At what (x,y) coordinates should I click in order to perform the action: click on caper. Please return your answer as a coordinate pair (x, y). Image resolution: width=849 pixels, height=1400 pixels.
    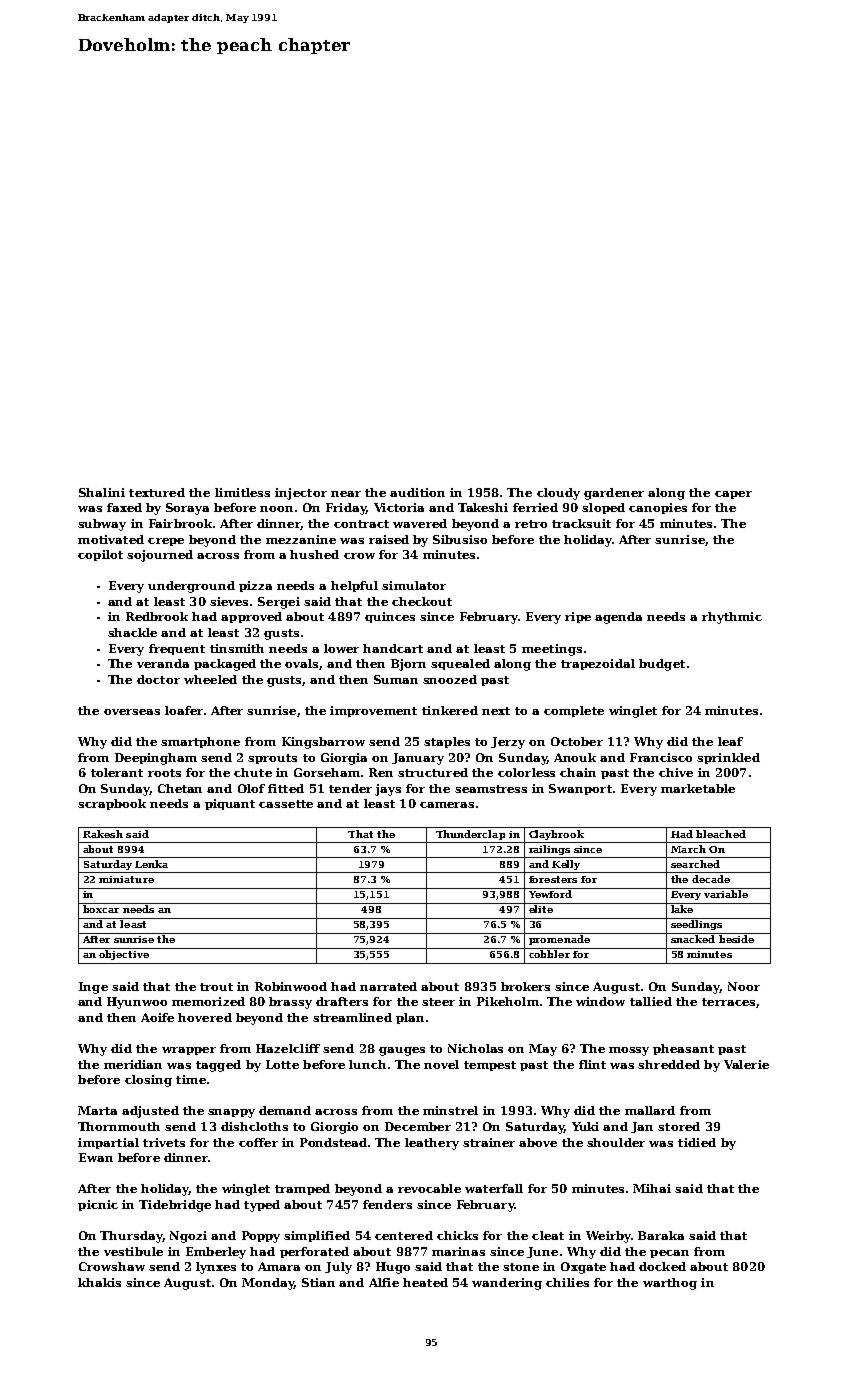
    Looking at the image, I should click on (733, 495).
